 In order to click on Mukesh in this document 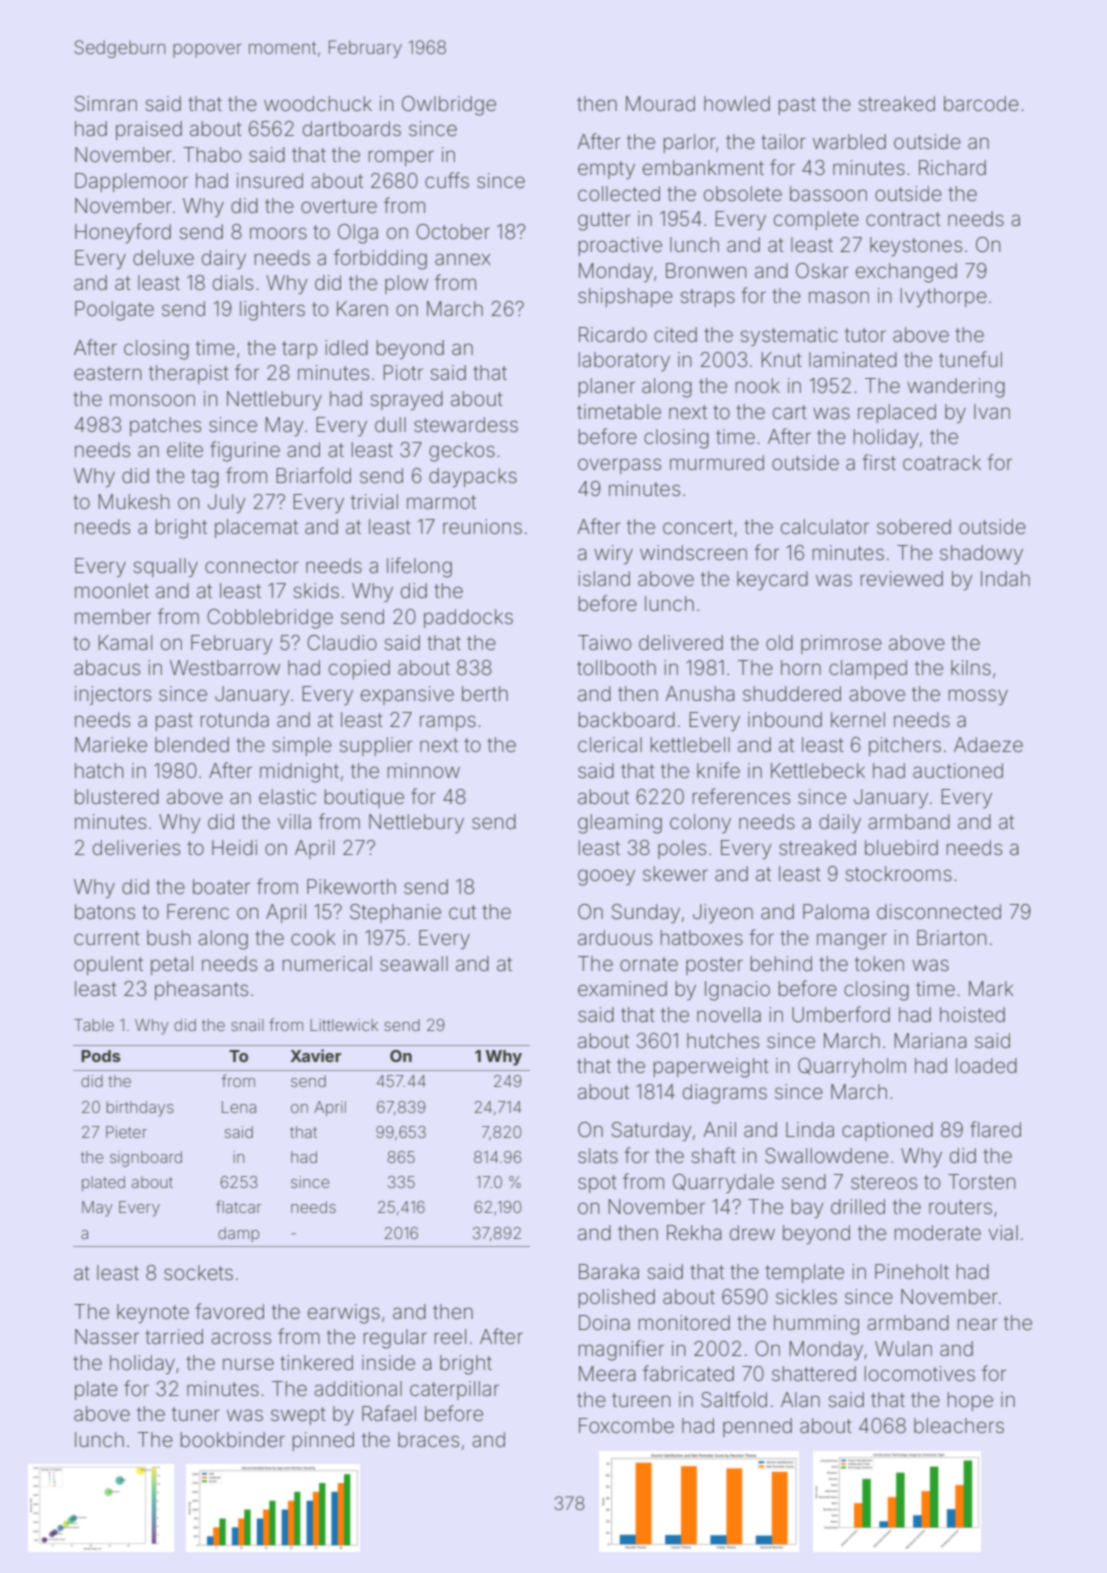, I will do `click(134, 501)`.
